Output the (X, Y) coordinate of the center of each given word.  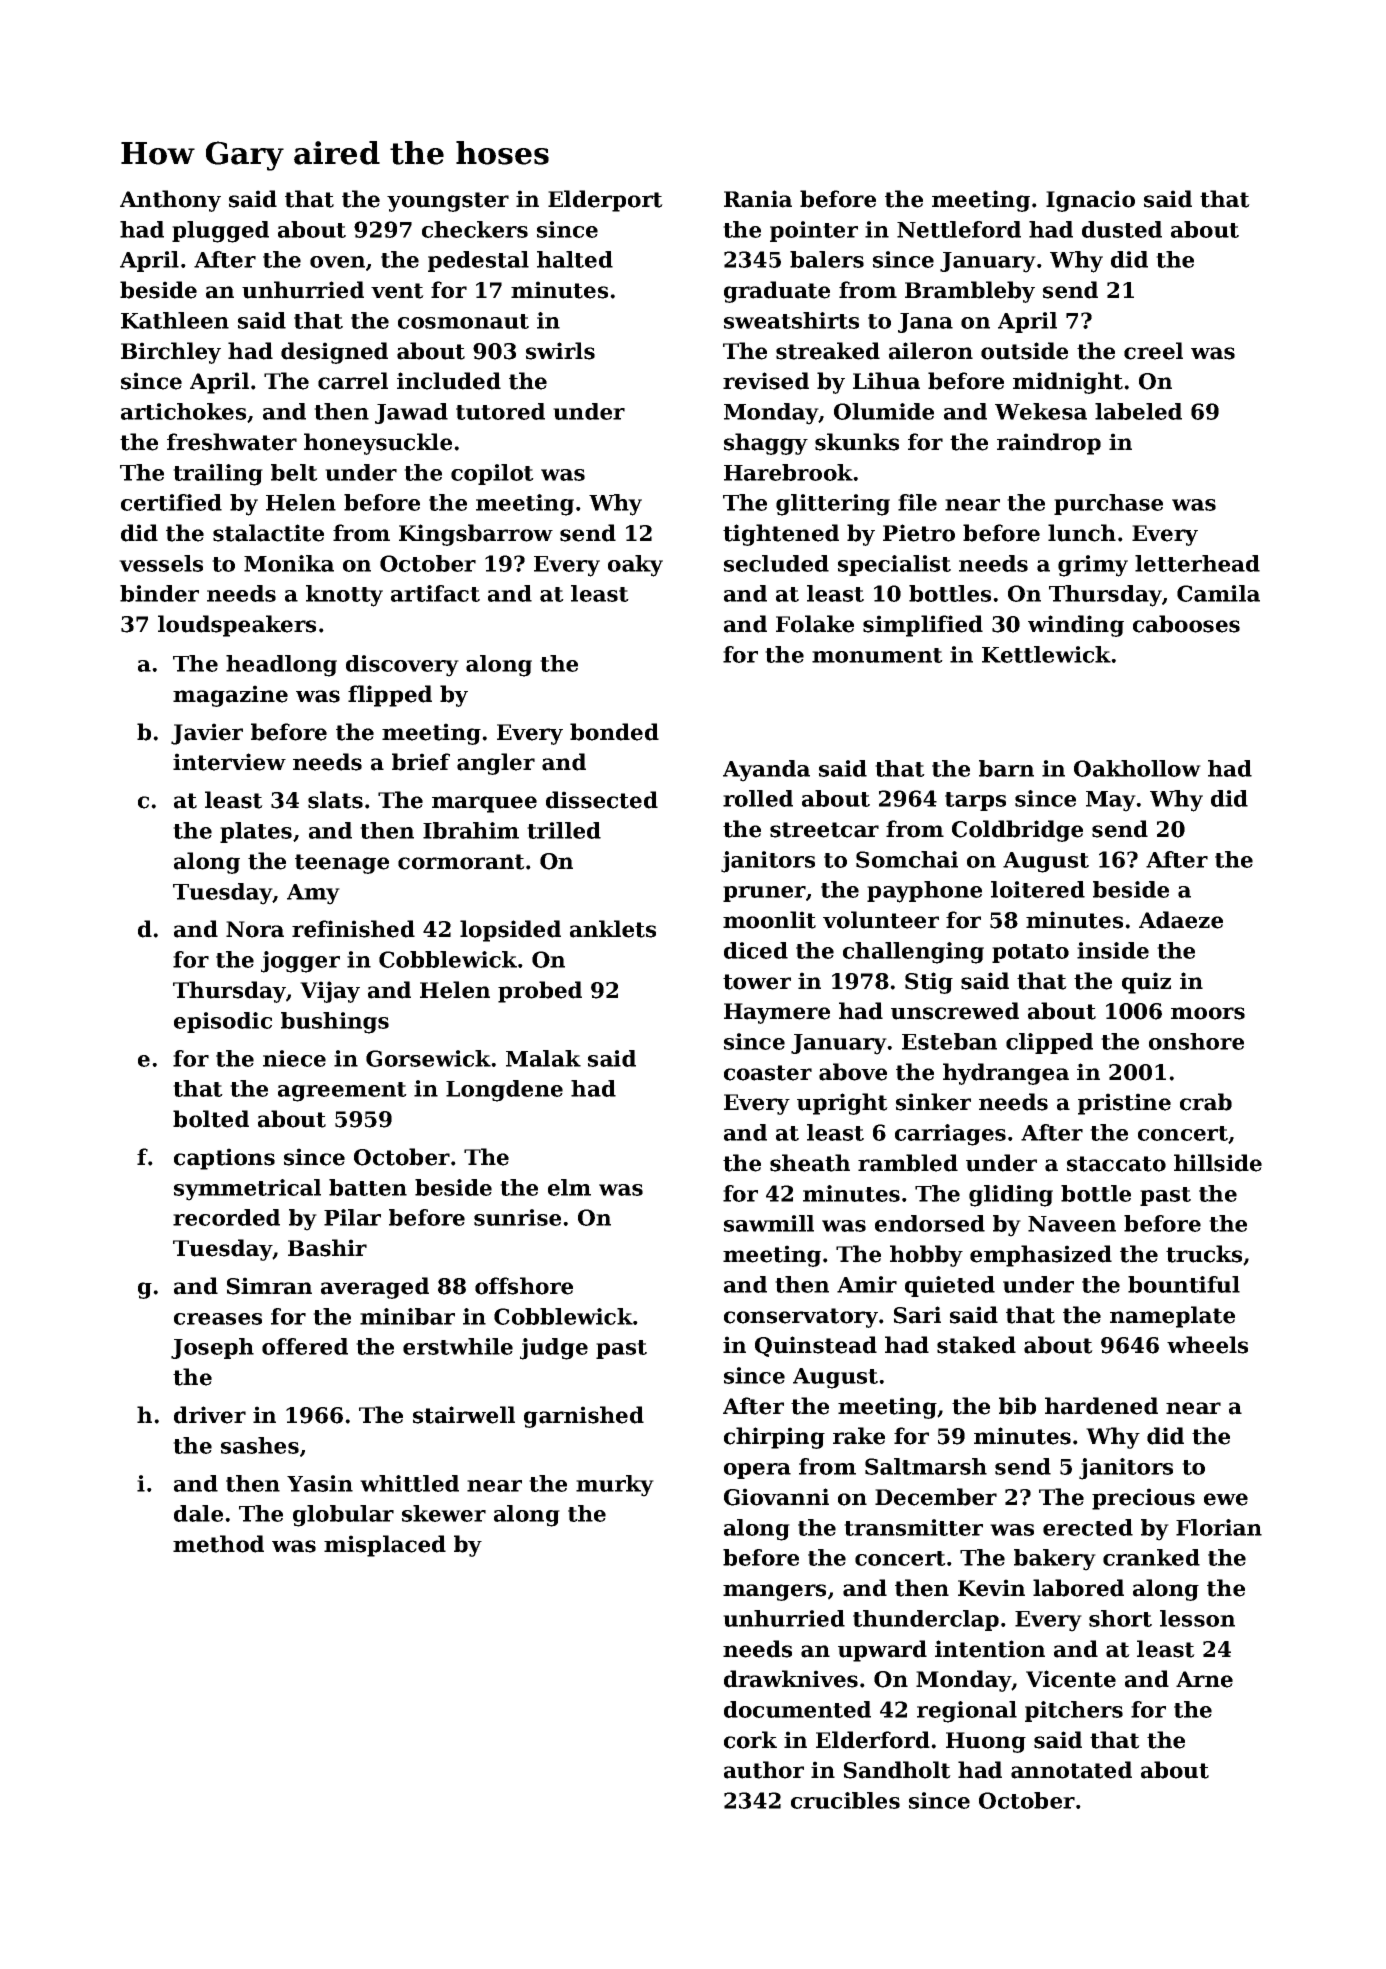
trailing (218, 475)
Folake (815, 624)
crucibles (845, 1800)
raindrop (1049, 444)
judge (554, 1349)
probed (540, 992)
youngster (448, 202)
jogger (300, 962)
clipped (1049, 1043)
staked (976, 1345)
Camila (1218, 593)
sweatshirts (791, 320)
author (764, 1770)
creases (218, 1319)
